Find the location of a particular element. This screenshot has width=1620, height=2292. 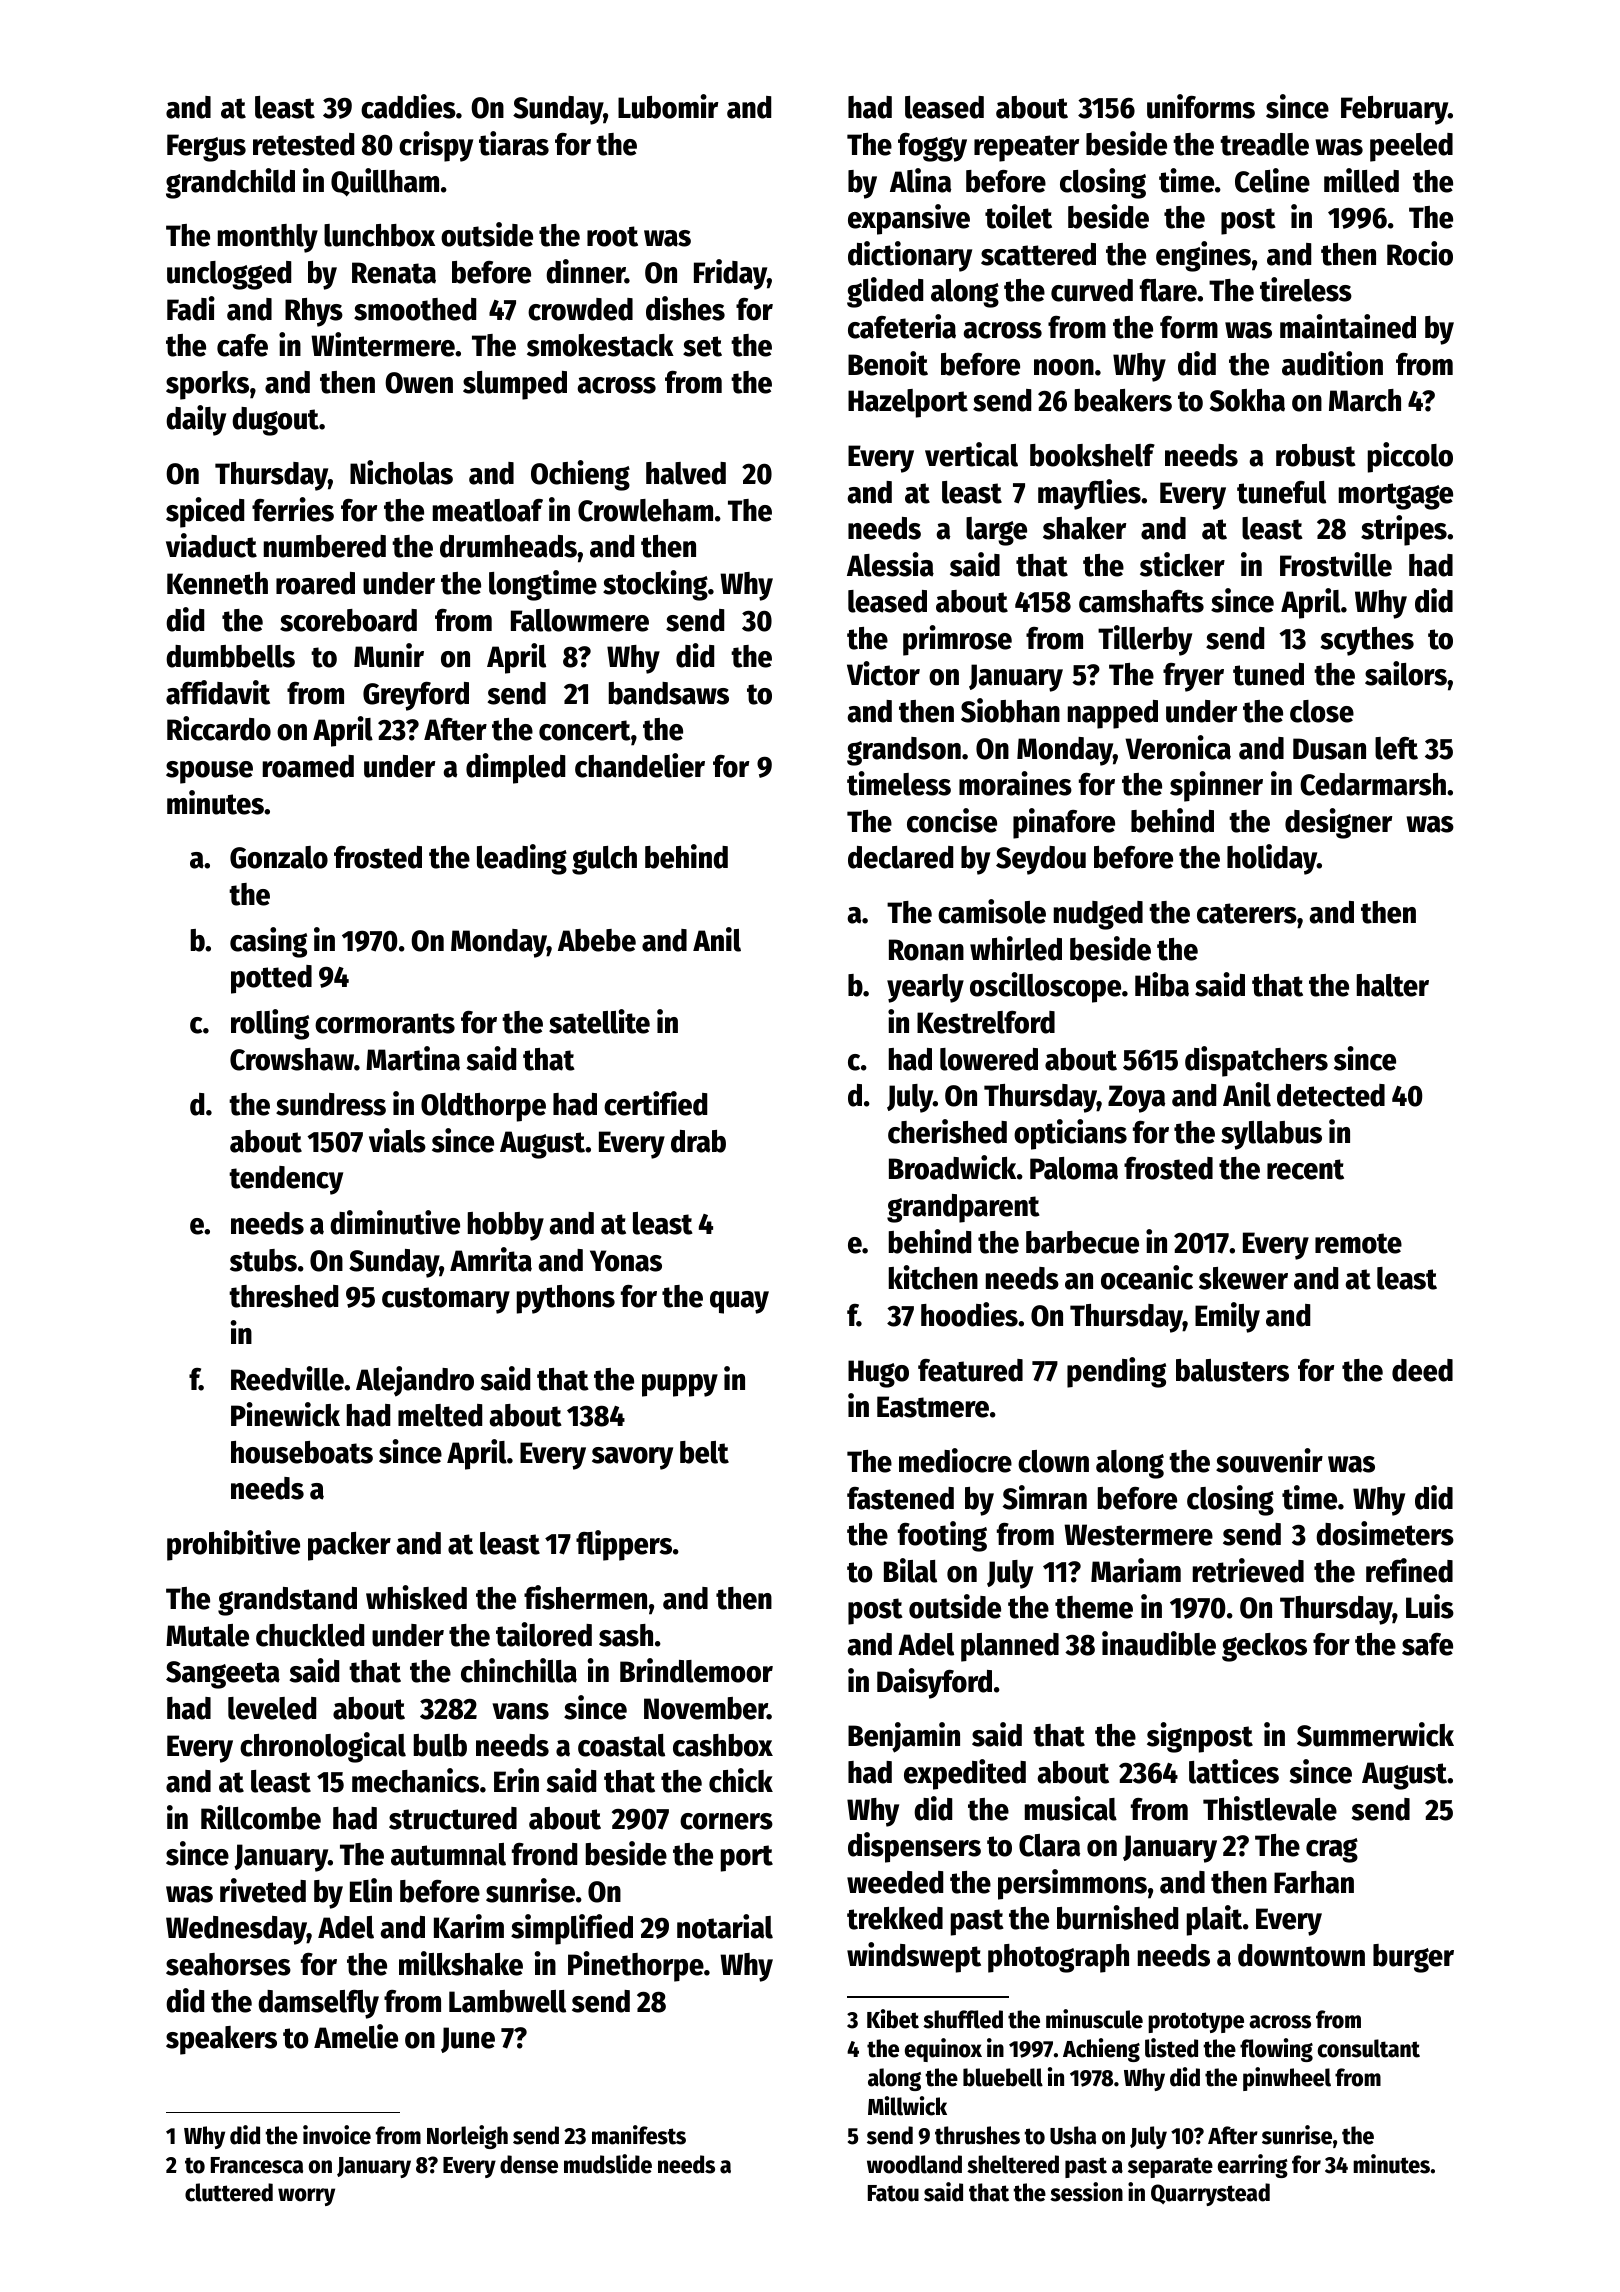

casing is located at coordinates (268, 942).
